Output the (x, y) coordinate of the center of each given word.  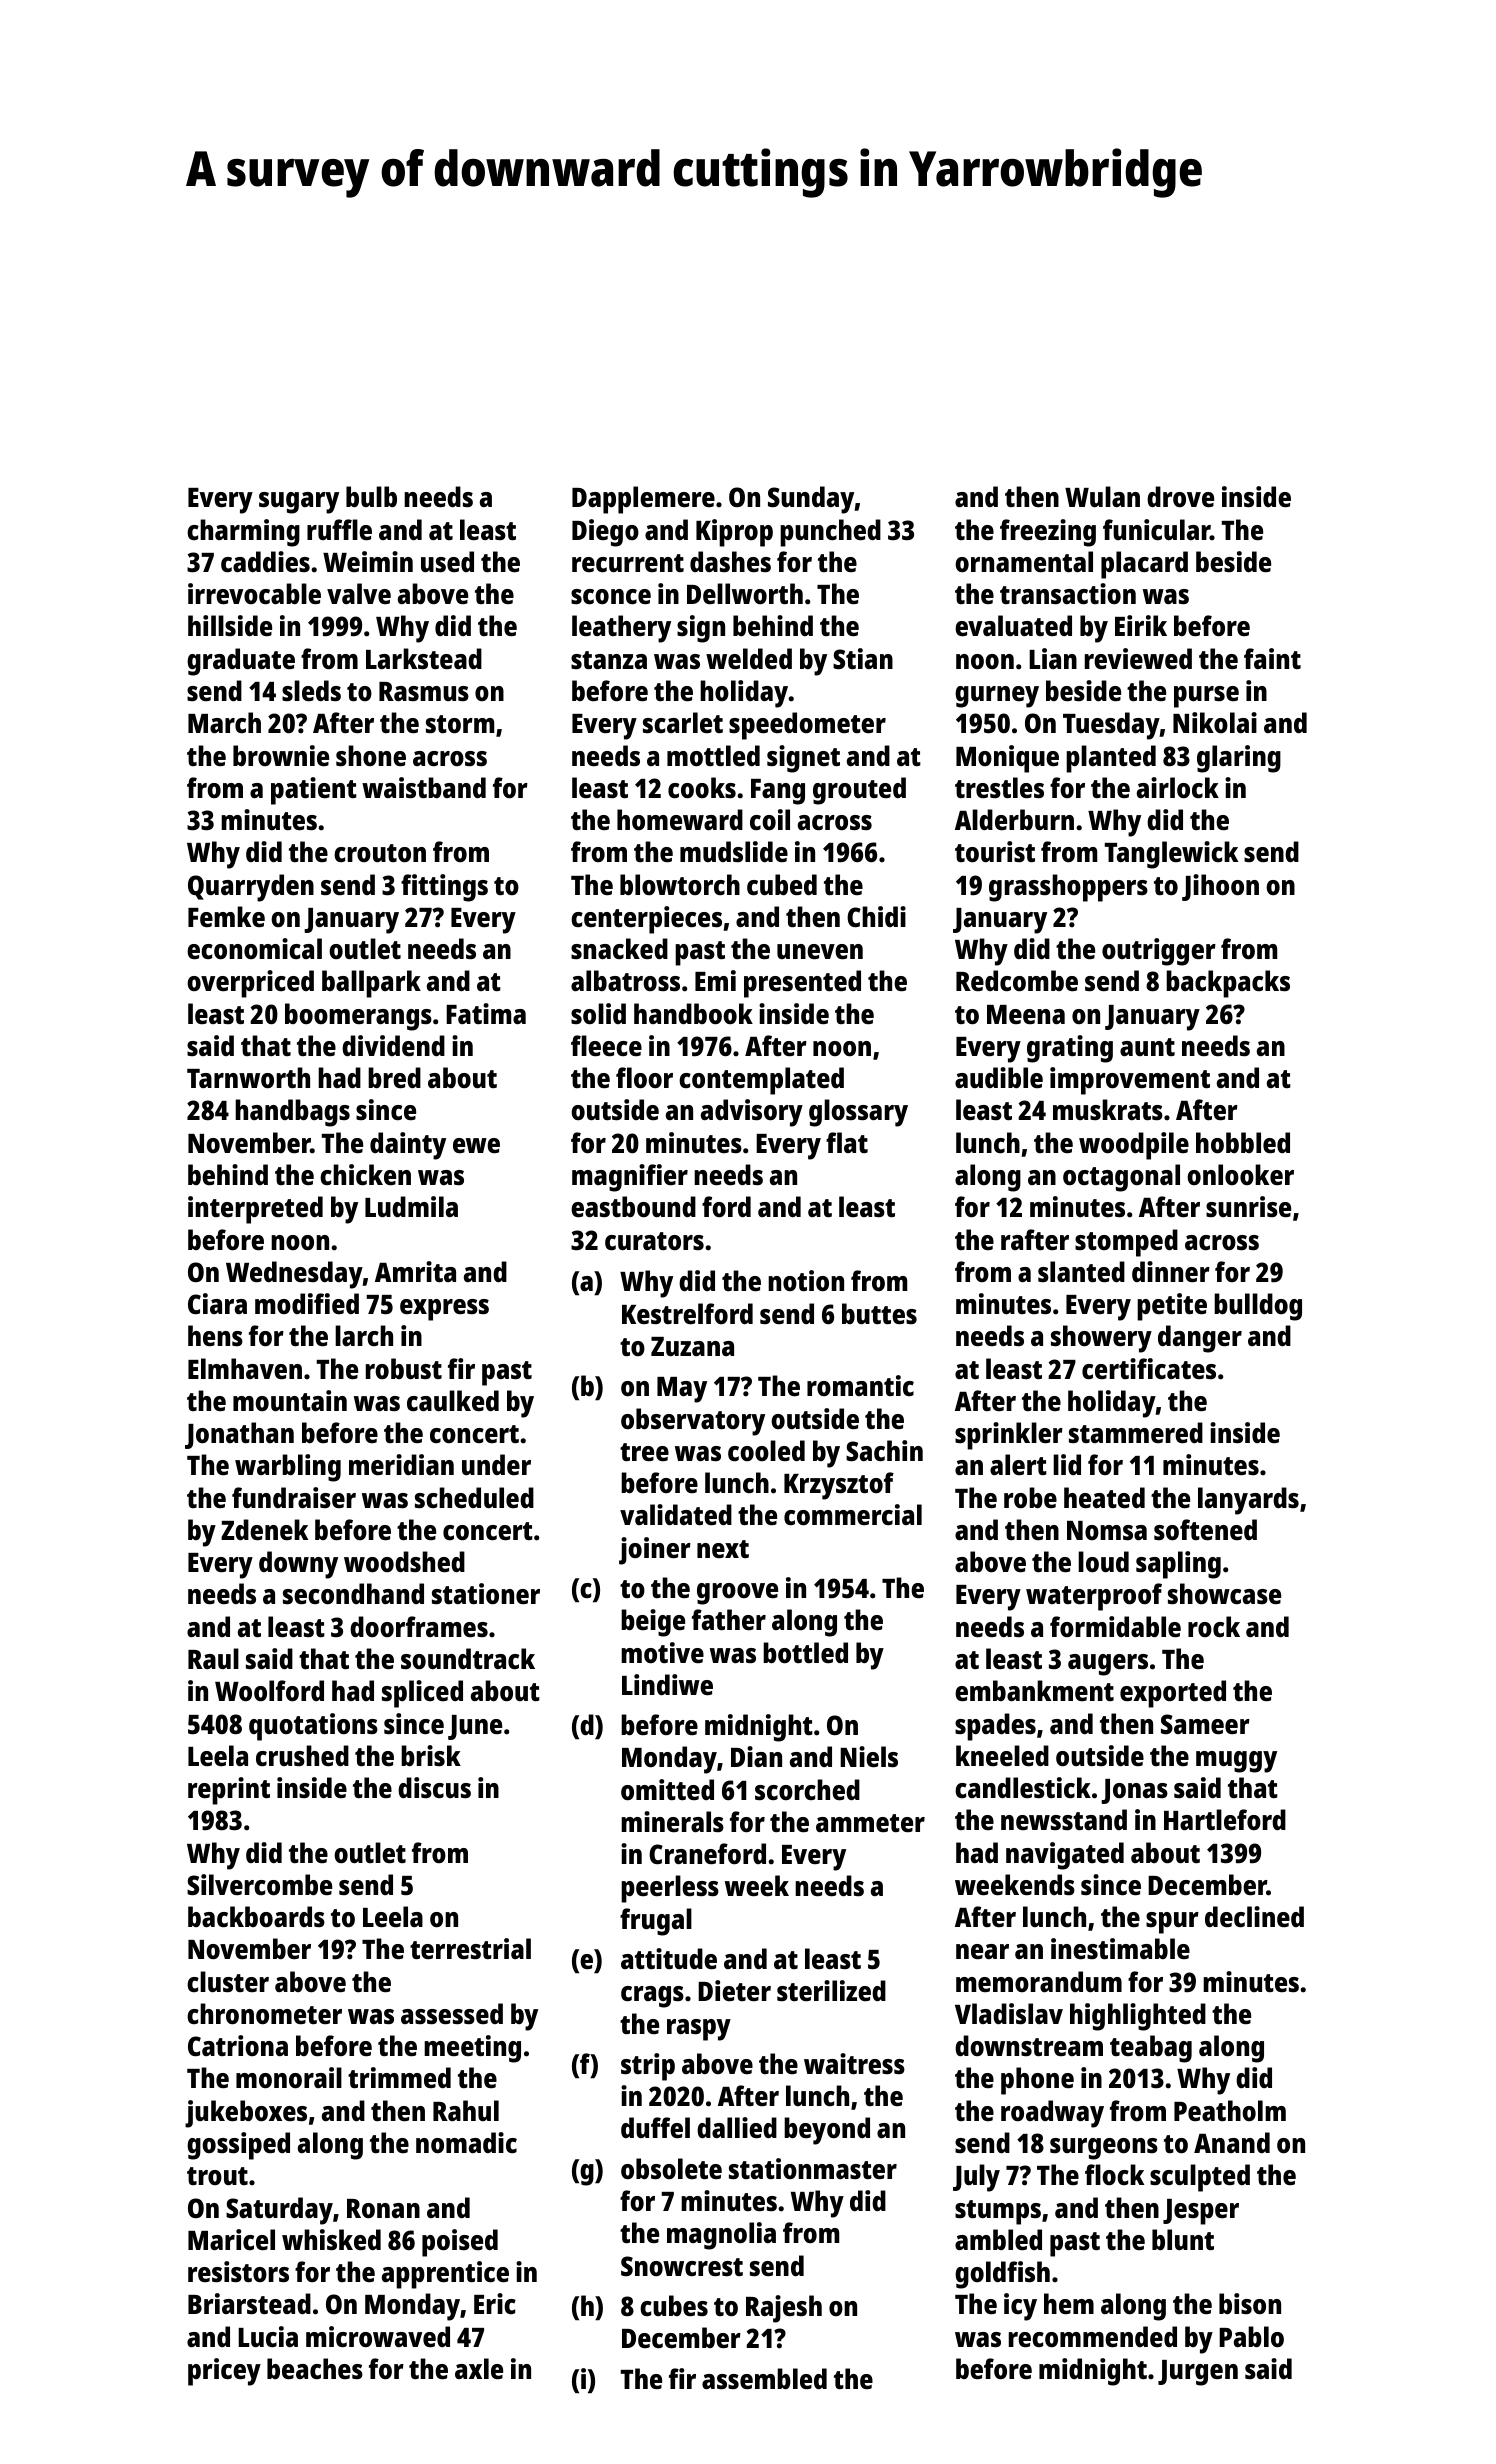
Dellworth (745, 593)
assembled (764, 2378)
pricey (224, 2372)
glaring (1239, 759)
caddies (265, 562)
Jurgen (1198, 2373)
